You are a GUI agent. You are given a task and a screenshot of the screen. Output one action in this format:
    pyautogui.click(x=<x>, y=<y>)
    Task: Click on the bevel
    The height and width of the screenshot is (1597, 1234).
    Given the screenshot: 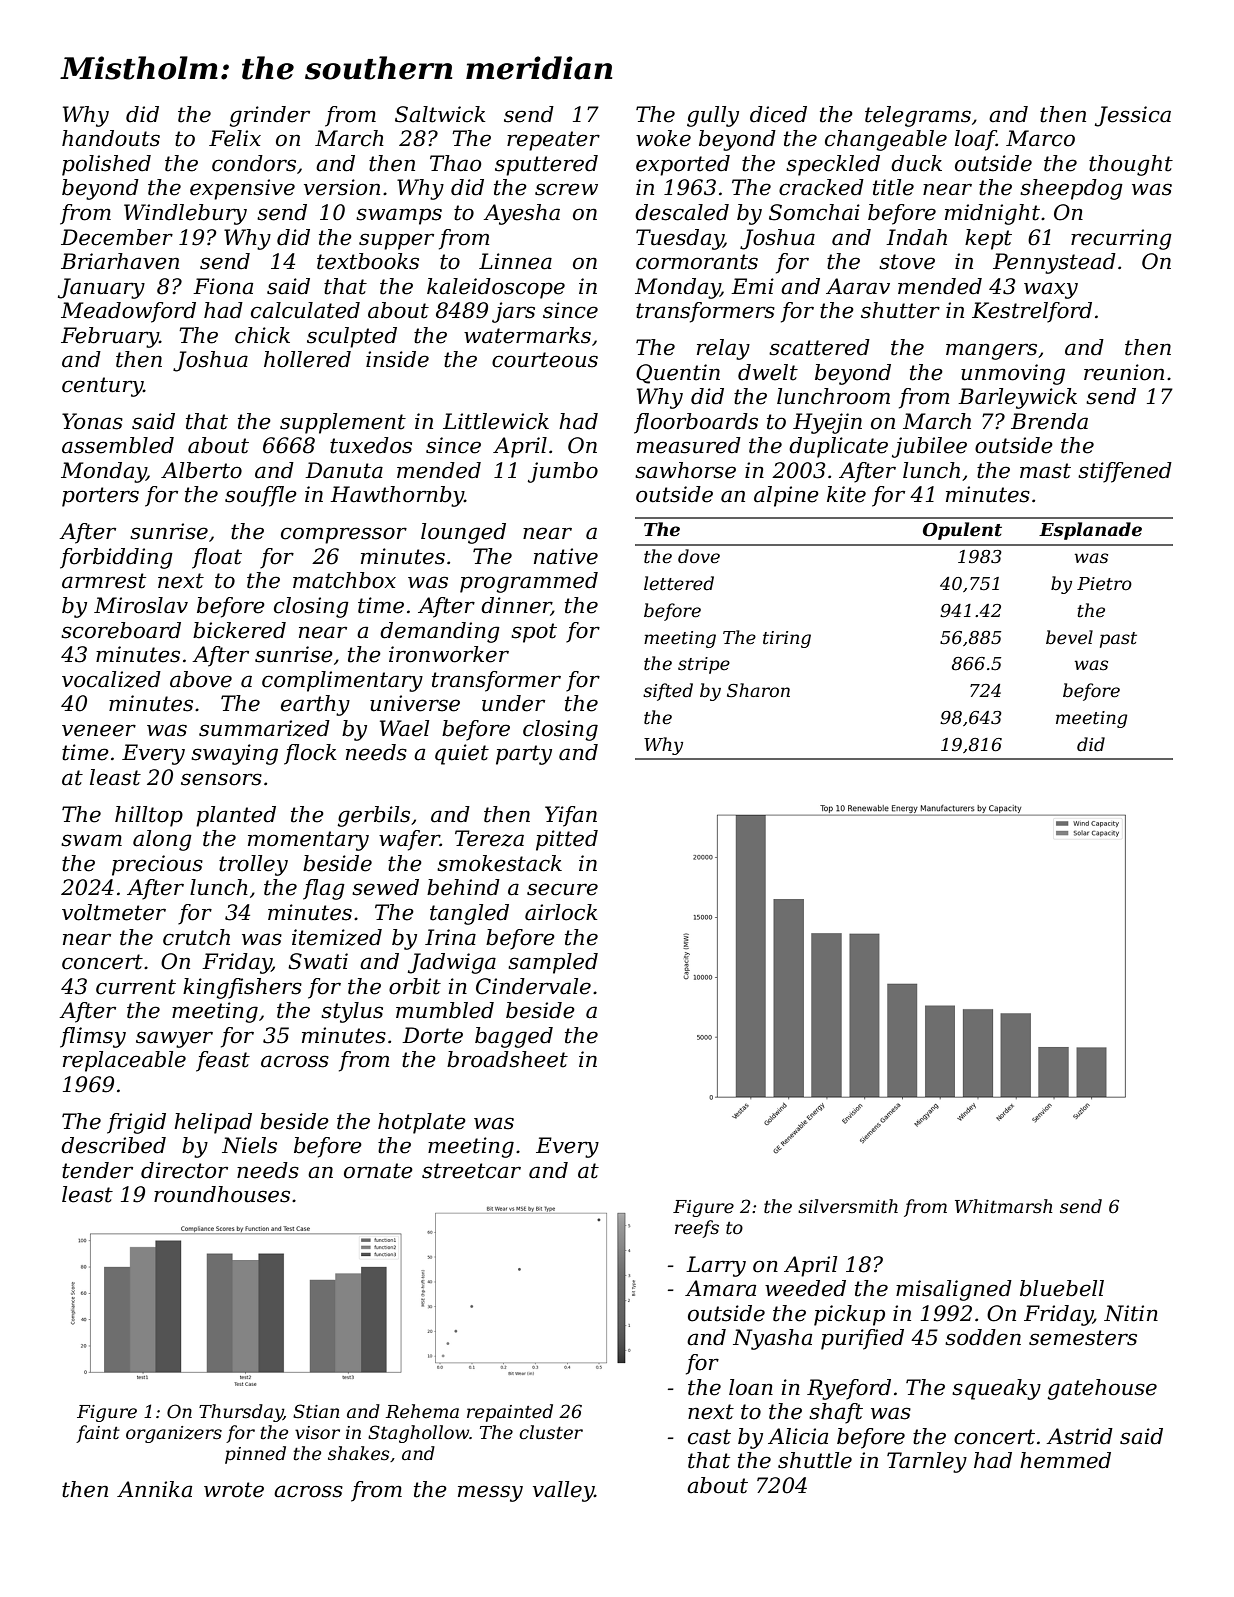 What is the action you would take?
    pyautogui.click(x=1069, y=637)
